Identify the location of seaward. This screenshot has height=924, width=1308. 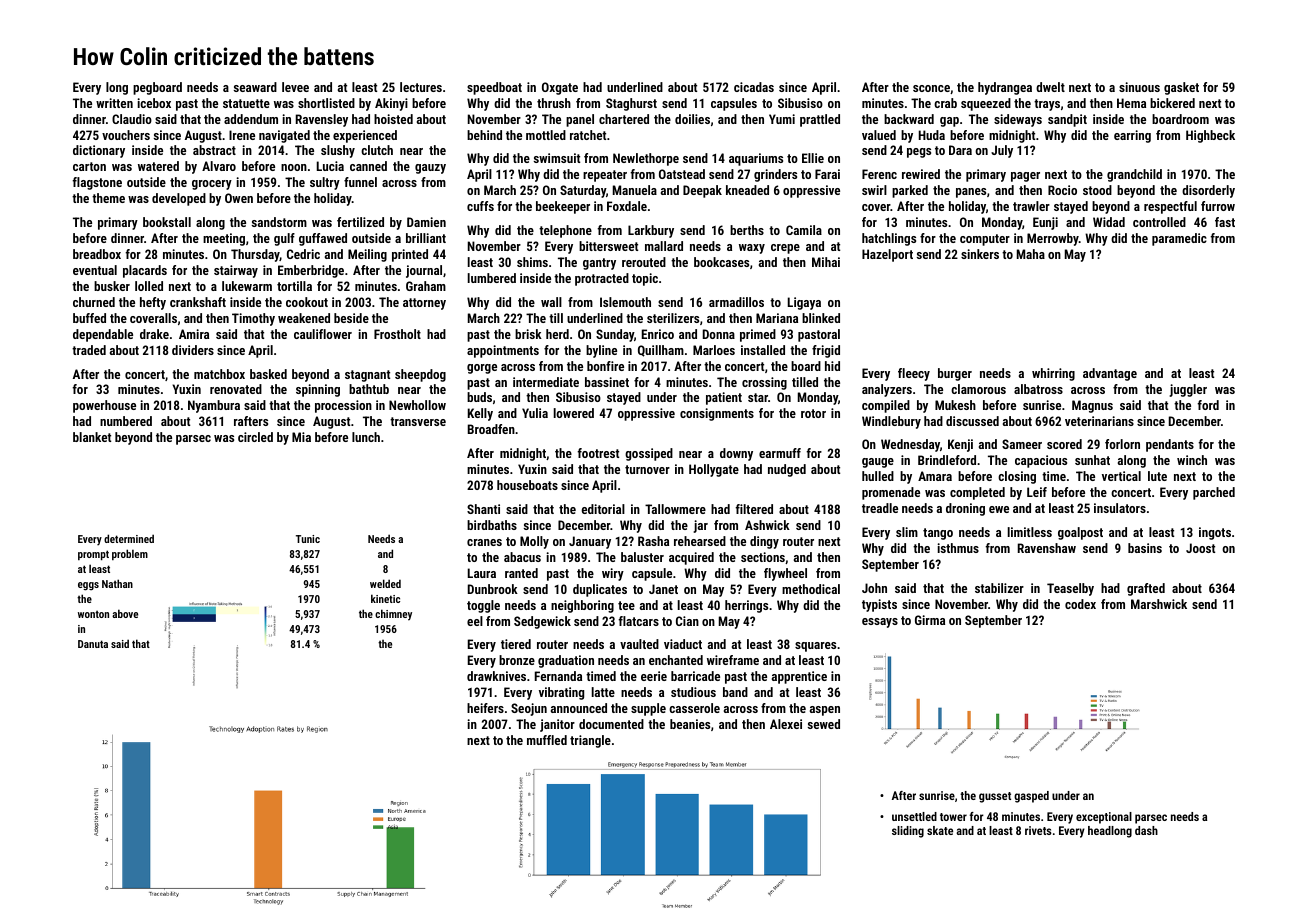
(255, 87).
